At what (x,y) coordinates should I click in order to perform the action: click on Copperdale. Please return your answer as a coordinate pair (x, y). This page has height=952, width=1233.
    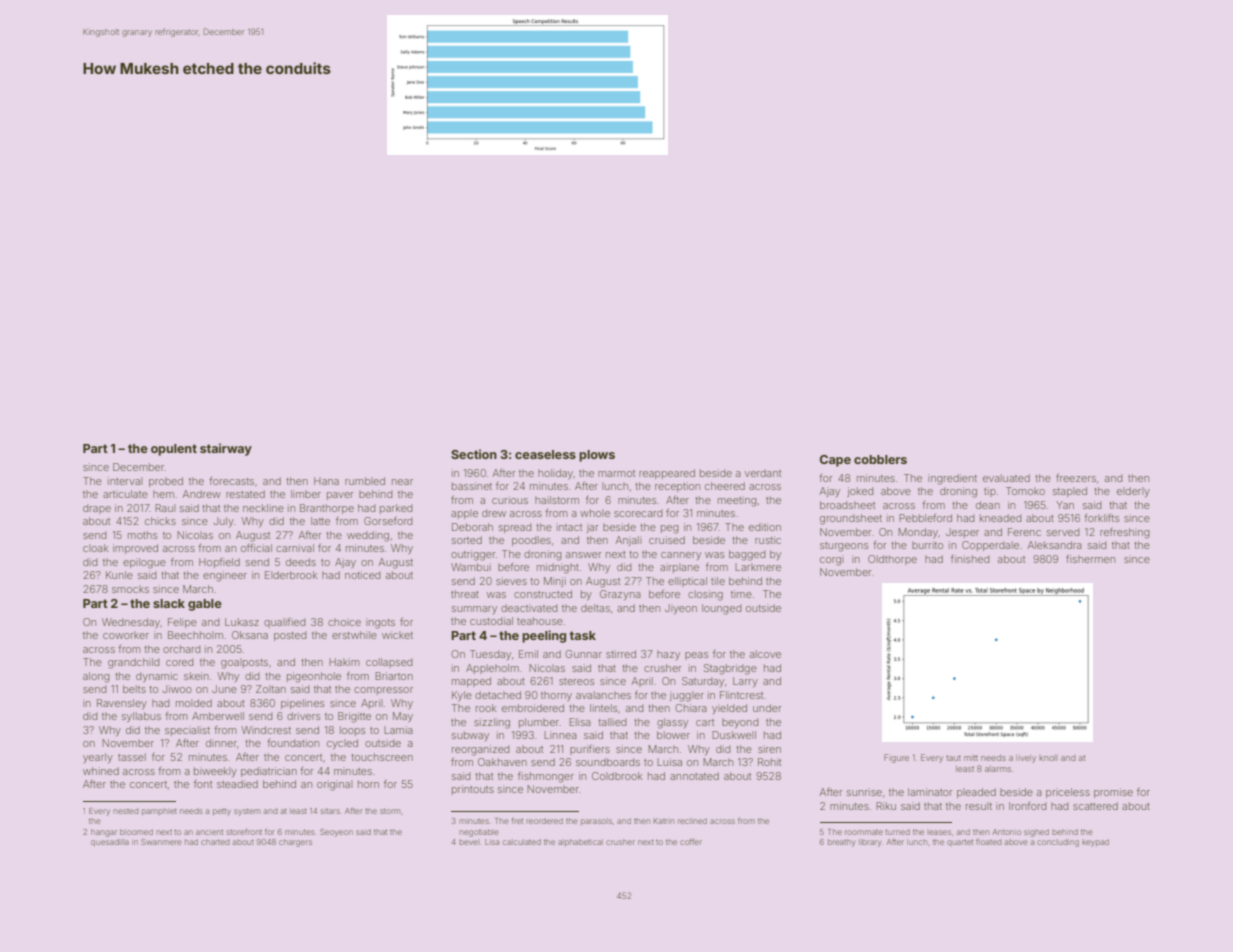
    Looking at the image, I should click on (990, 546).
